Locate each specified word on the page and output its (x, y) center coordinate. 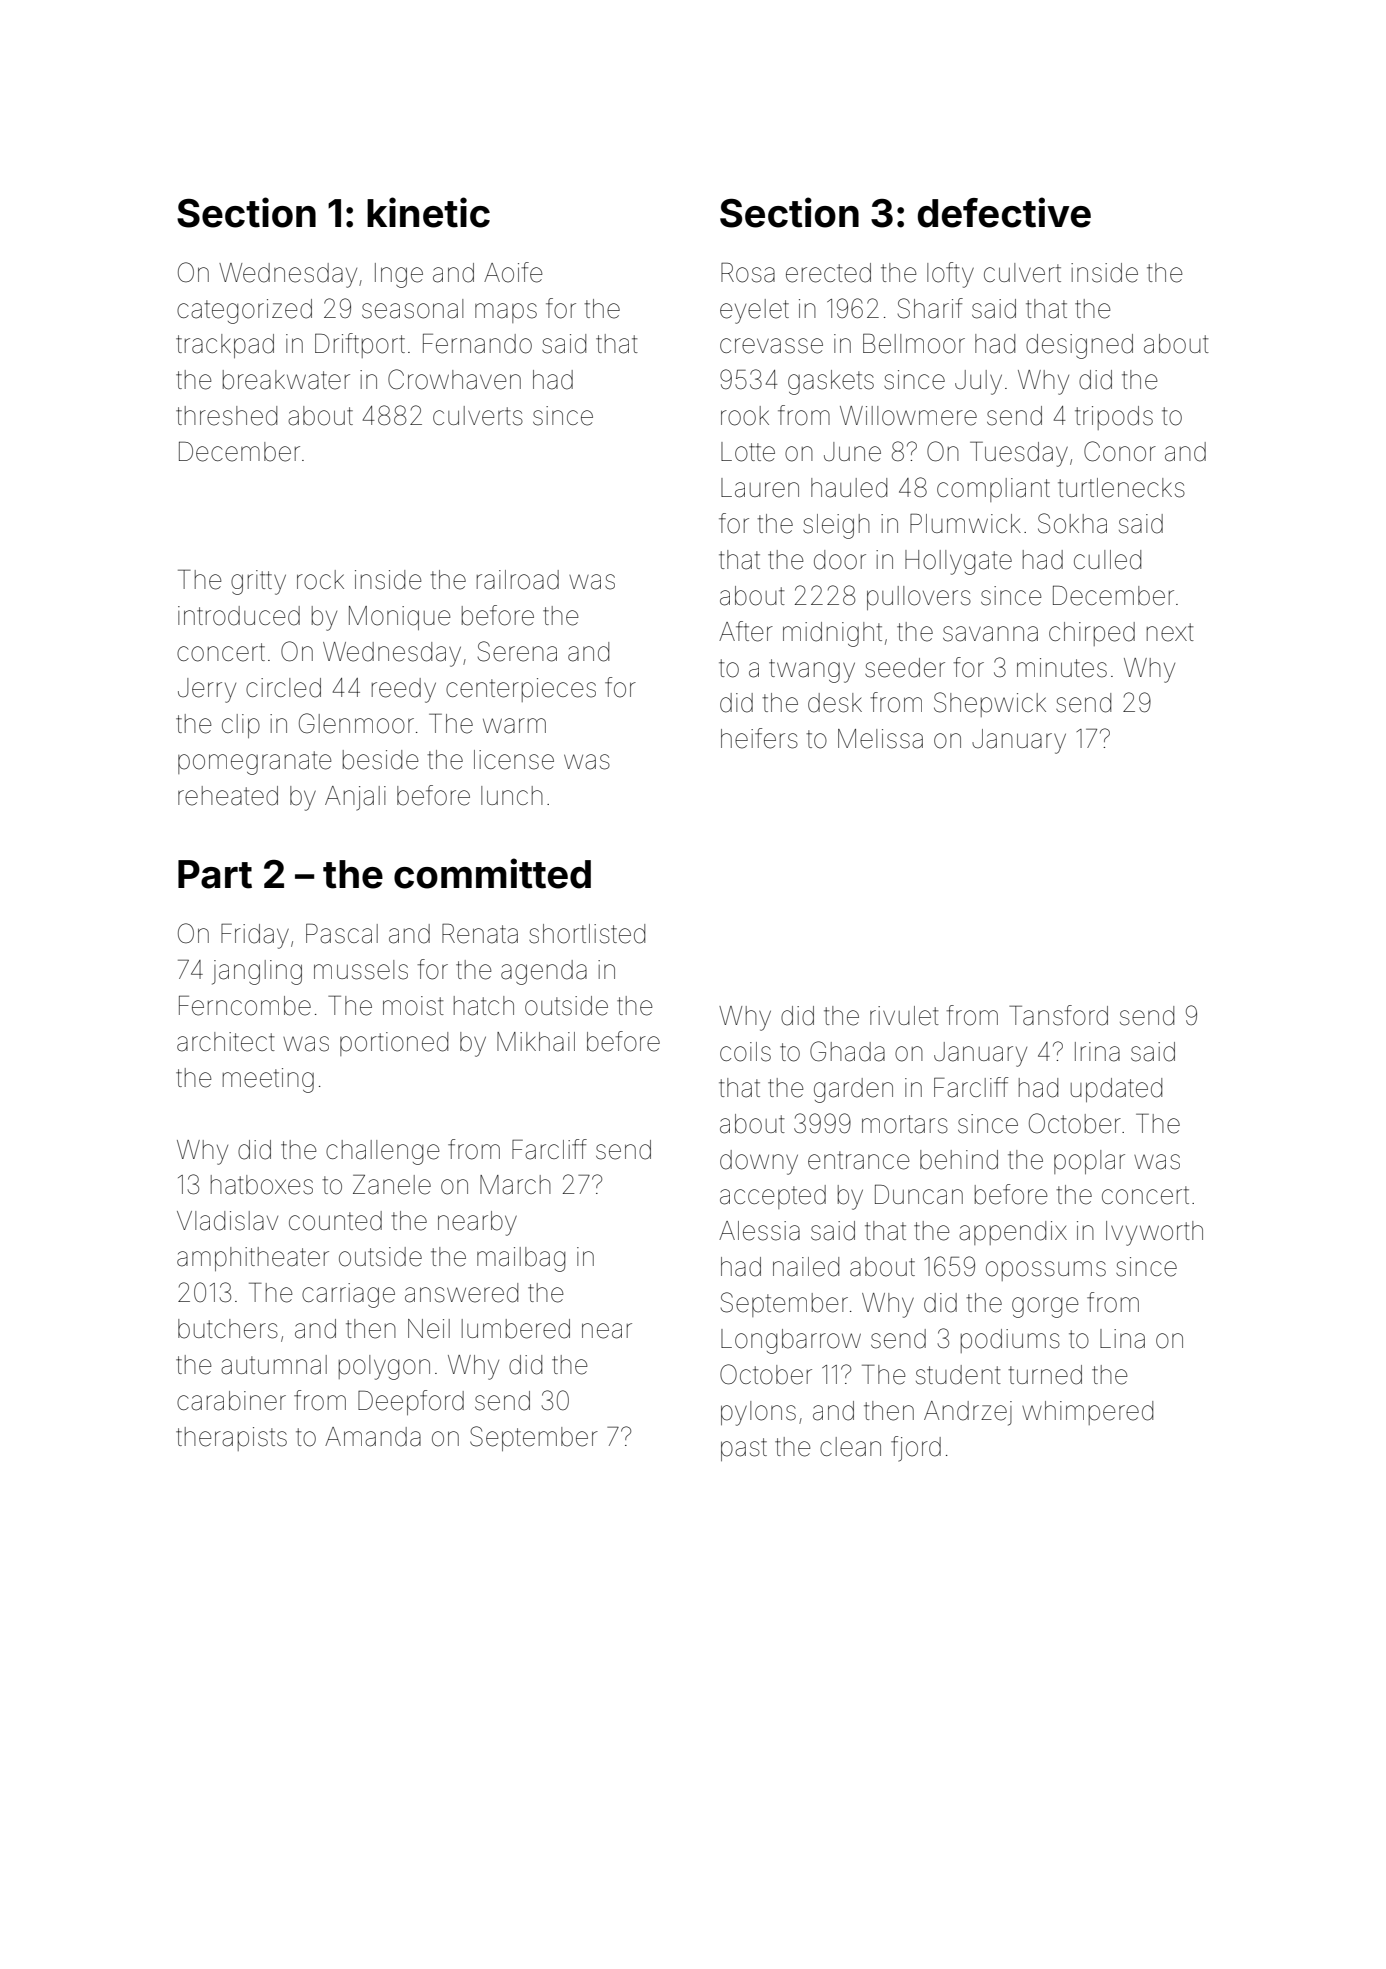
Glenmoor (356, 723)
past (744, 1449)
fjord (916, 1449)
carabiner (231, 1401)
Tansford (1058, 1015)
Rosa (748, 273)
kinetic (428, 212)
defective (1004, 212)
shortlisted (587, 934)
